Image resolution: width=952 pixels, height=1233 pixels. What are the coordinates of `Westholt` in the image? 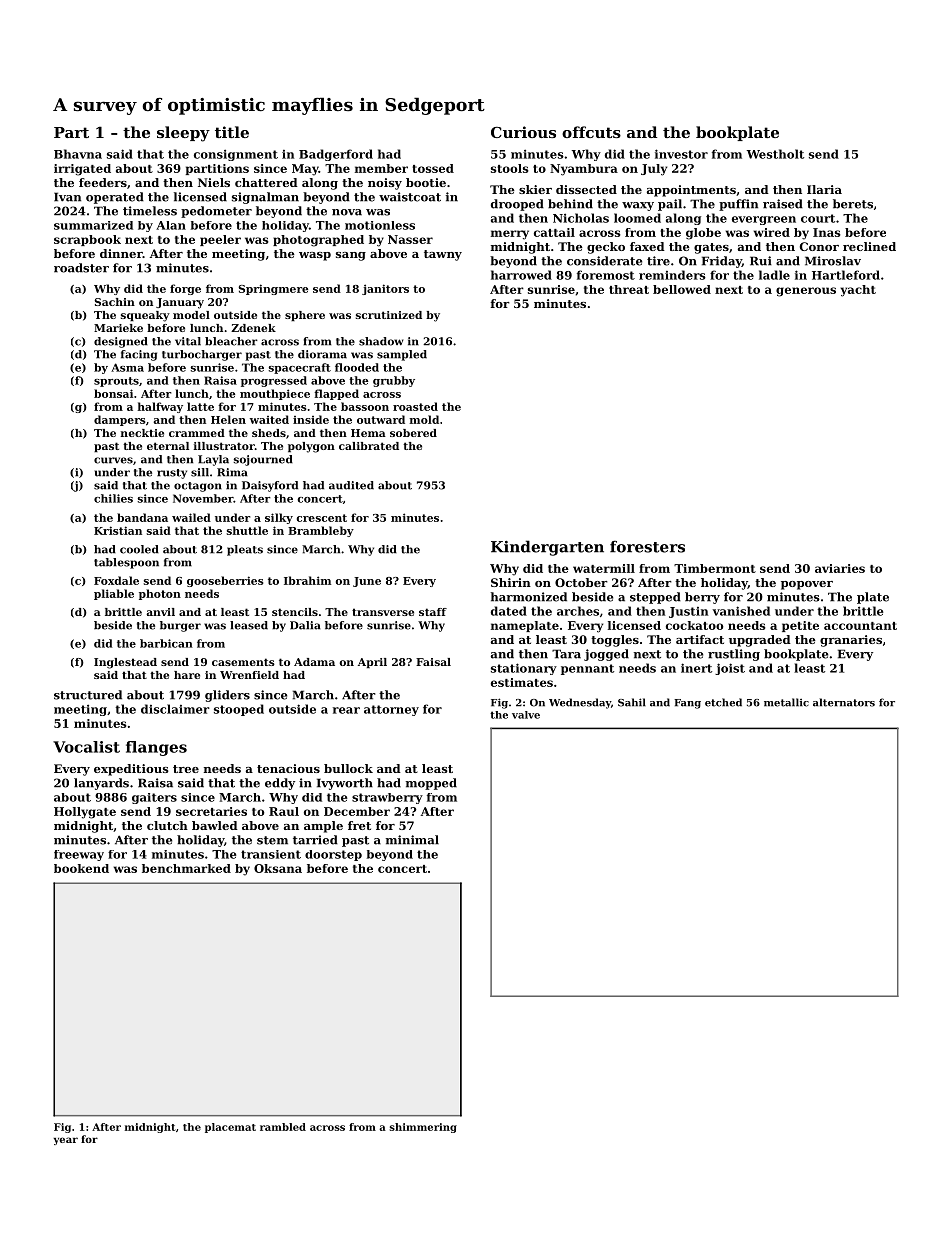 It's located at (775, 154).
